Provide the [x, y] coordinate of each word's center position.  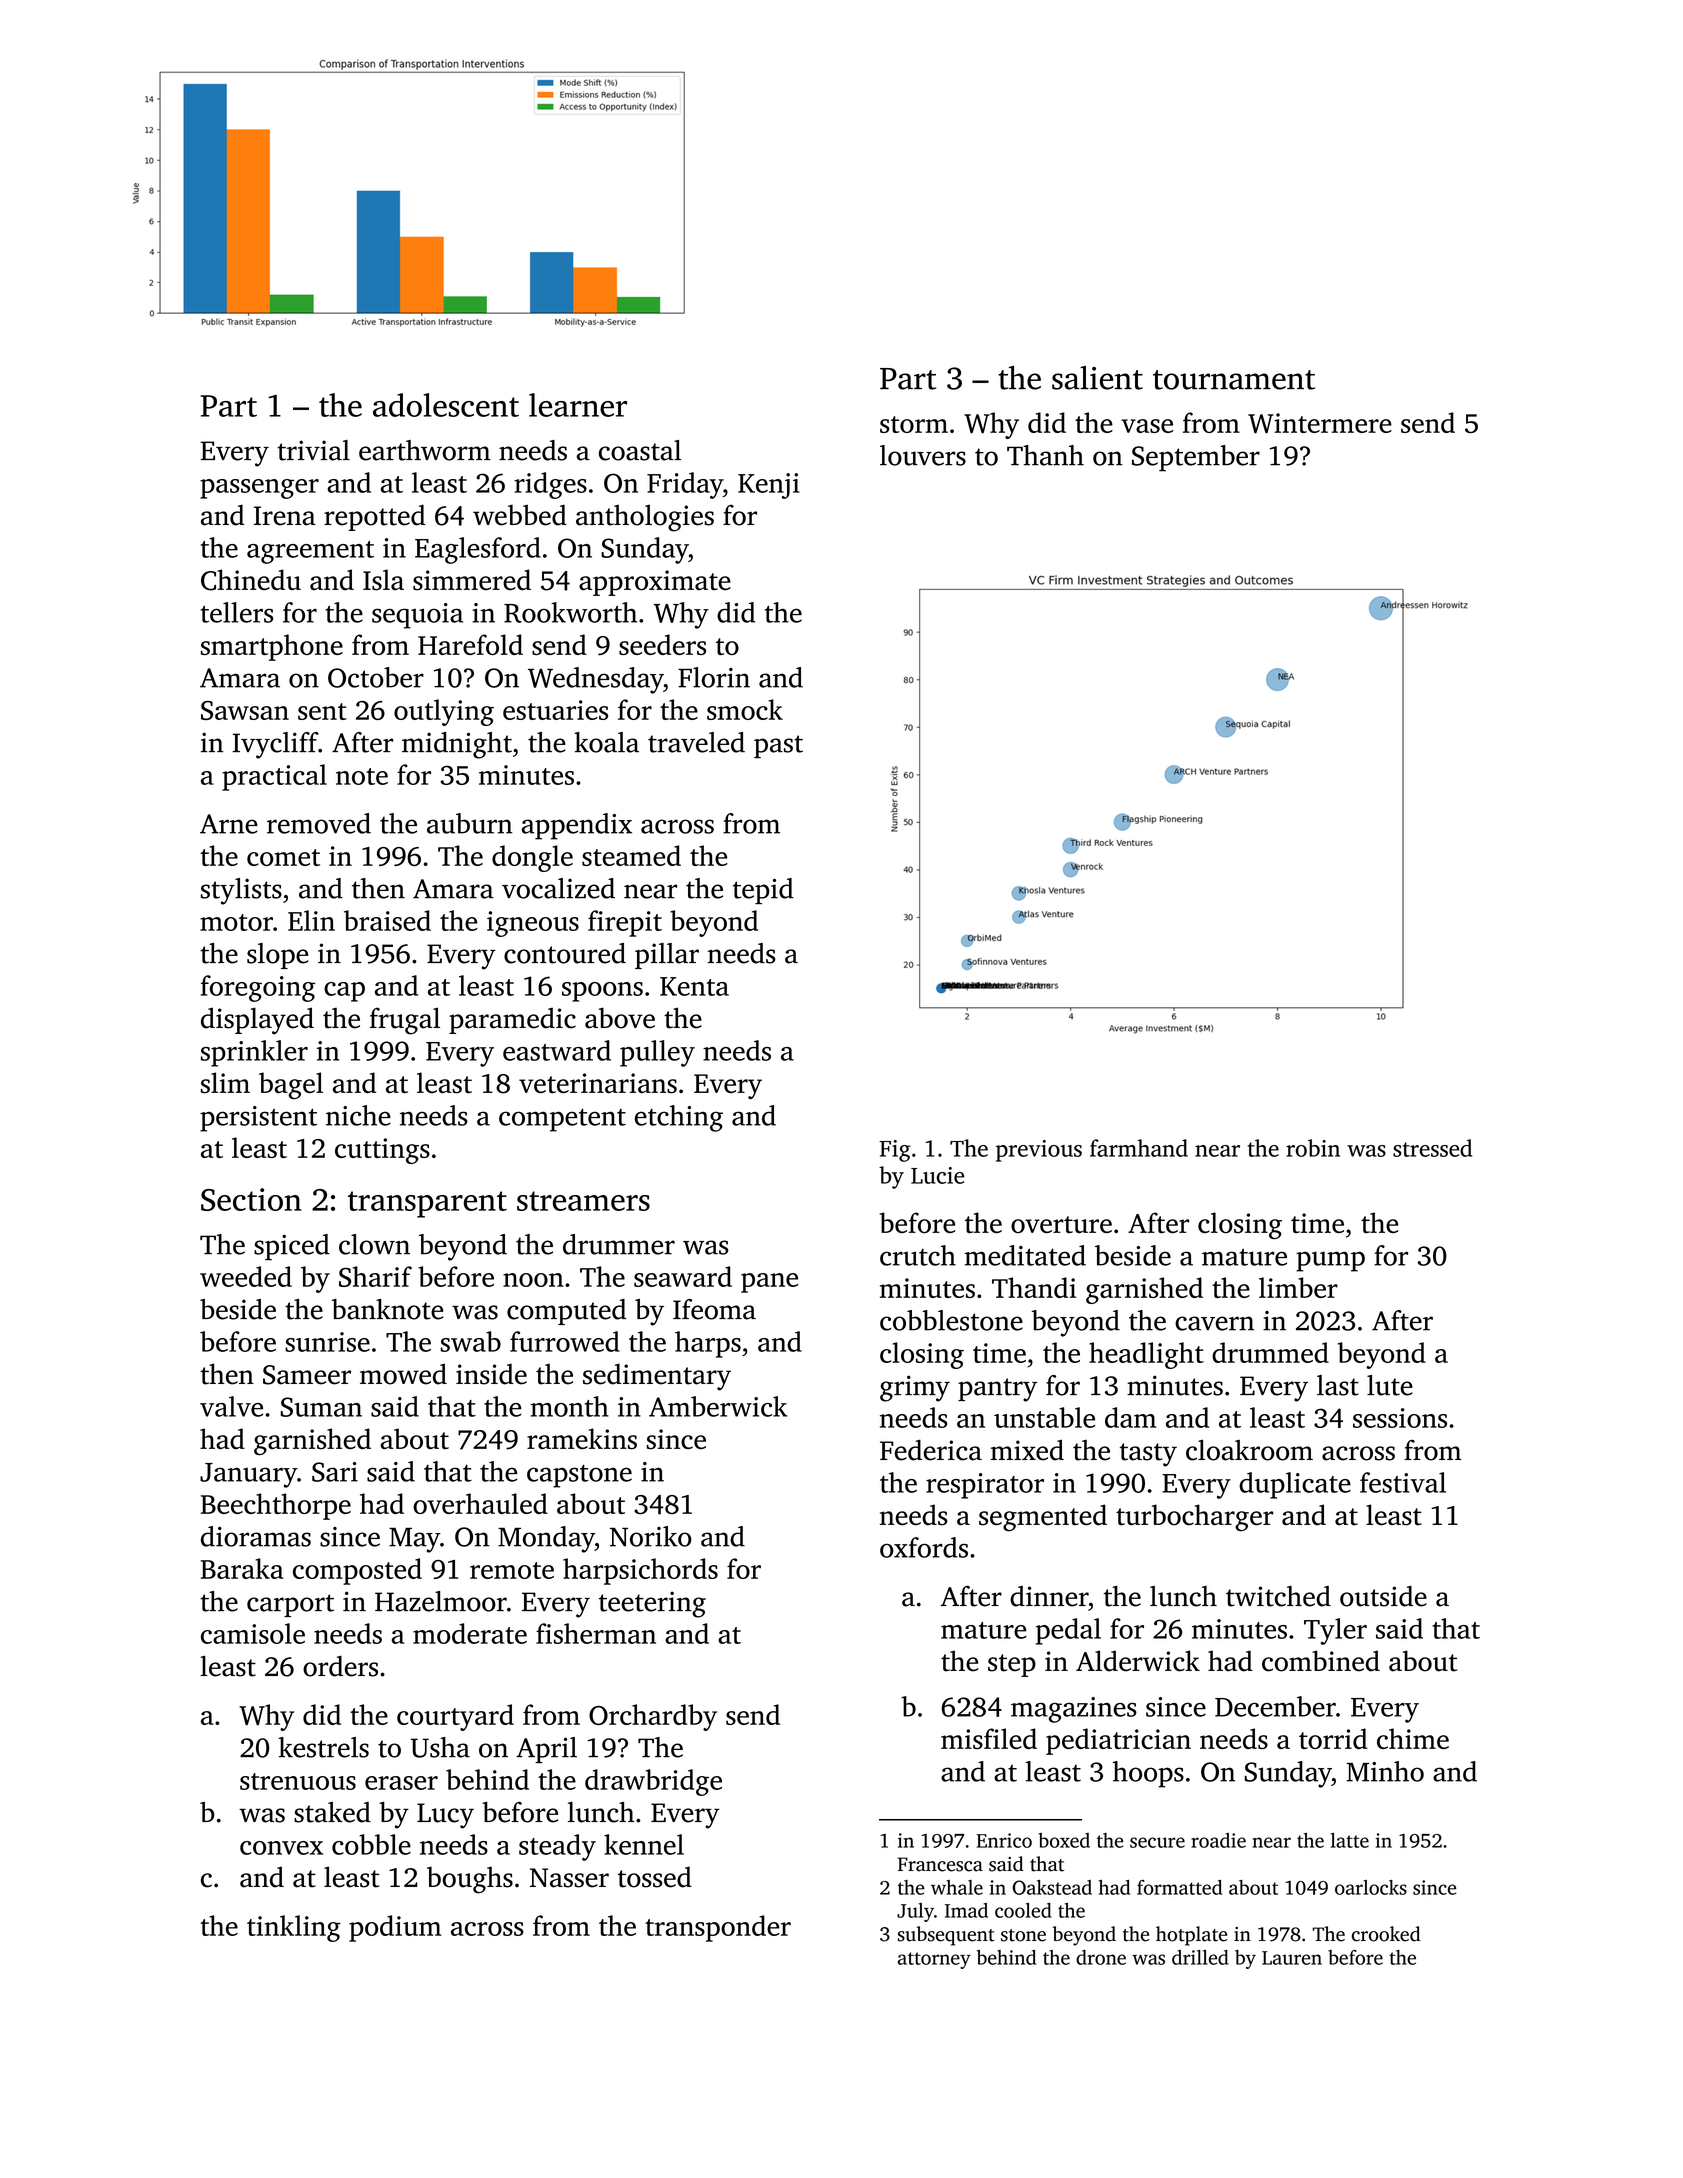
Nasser [569, 1878]
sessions [1400, 1418]
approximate [655, 583]
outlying [444, 712]
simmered [472, 580]
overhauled [480, 1503]
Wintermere [1320, 423]
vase [1147, 426]
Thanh [1045, 455]
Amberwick [718, 1406]
